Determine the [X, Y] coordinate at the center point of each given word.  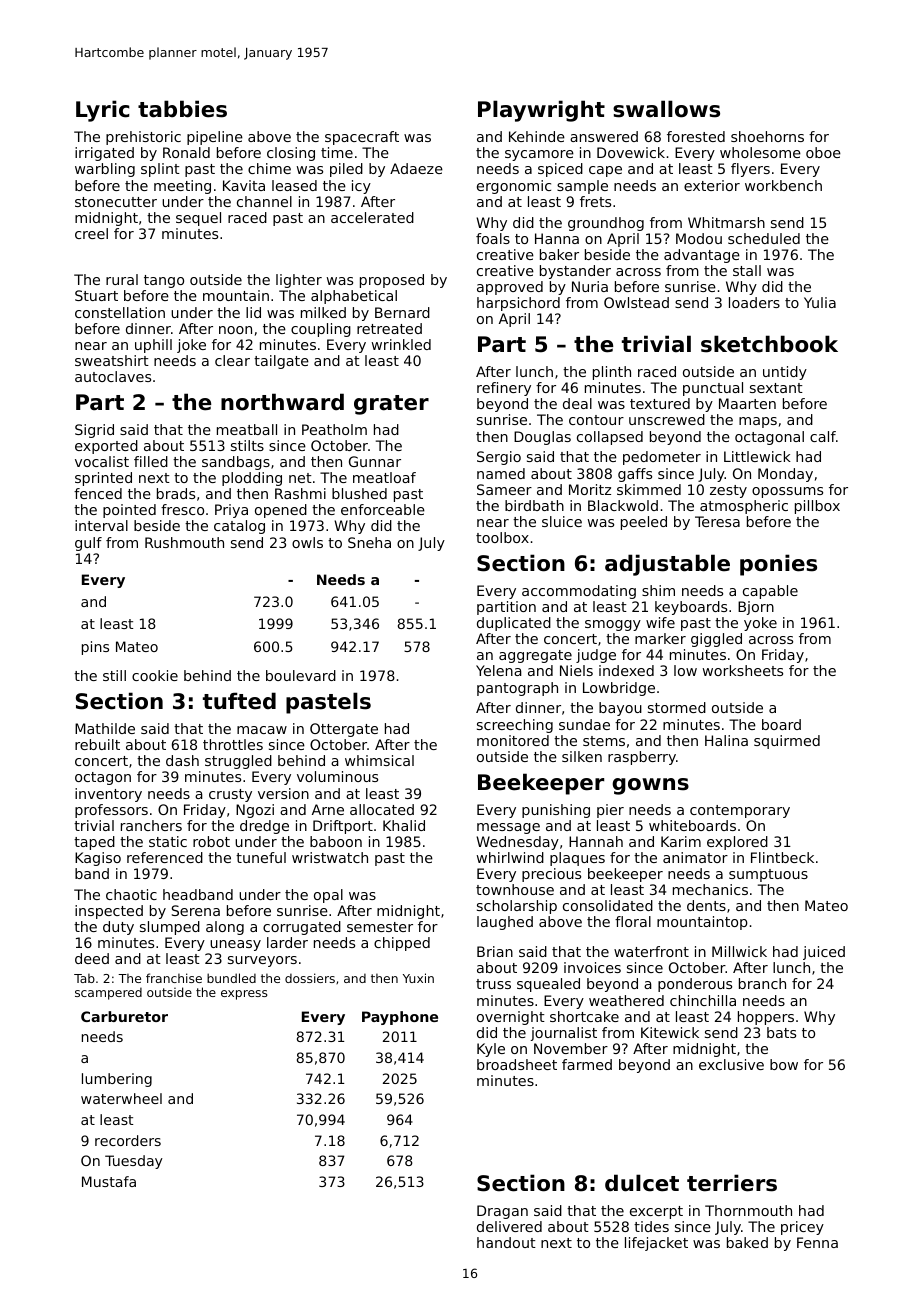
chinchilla [703, 1000]
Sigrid [94, 431]
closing [291, 154]
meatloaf [384, 477]
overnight [511, 1018]
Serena [195, 910]
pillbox [817, 507]
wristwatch [330, 857]
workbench [783, 185]
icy [361, 187]
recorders [128, 1140]
